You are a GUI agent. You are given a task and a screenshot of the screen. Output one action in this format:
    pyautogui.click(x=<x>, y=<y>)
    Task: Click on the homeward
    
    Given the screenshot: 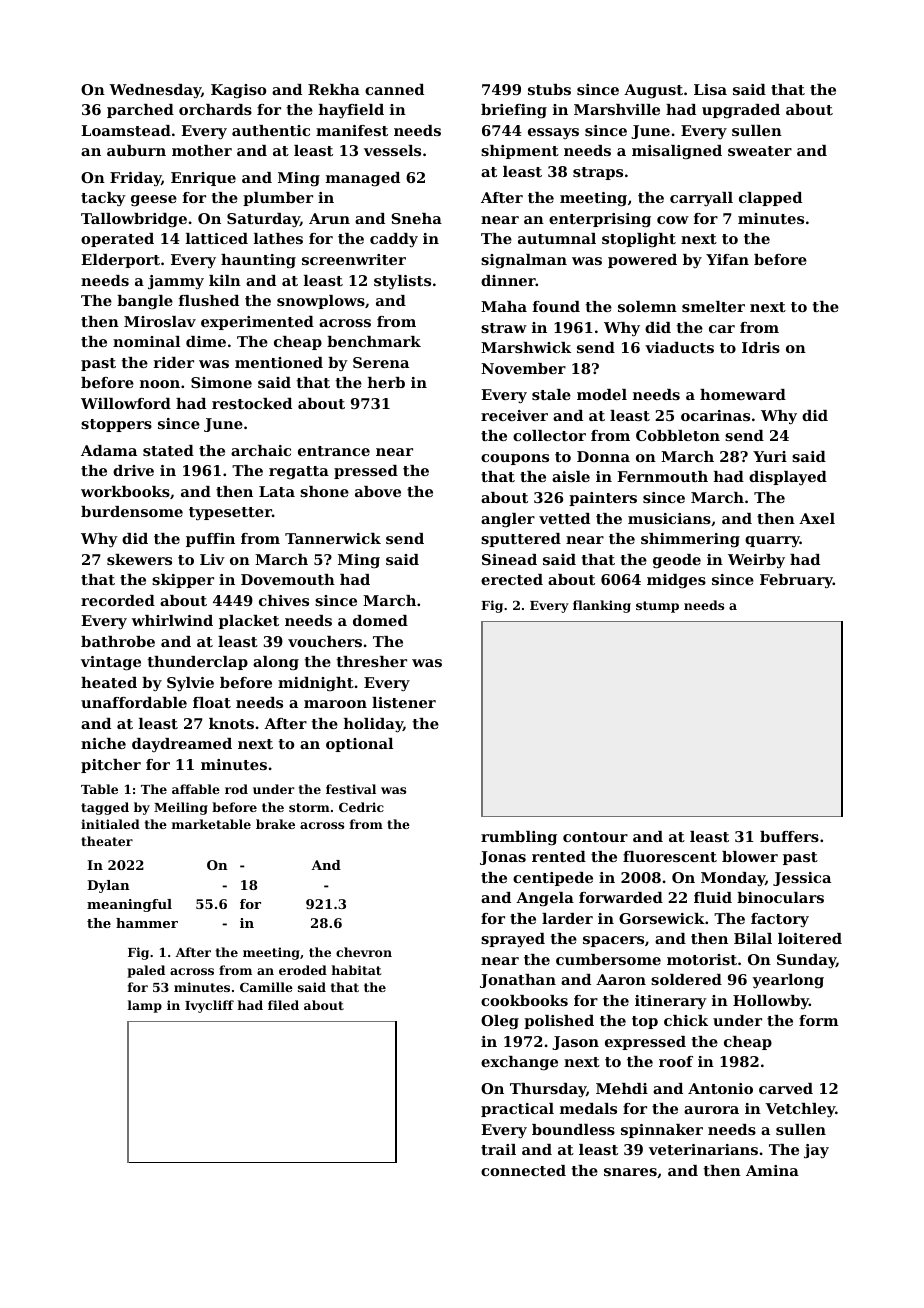 What is the action you would take?
    pyautogui.click(x=743, y=394)
